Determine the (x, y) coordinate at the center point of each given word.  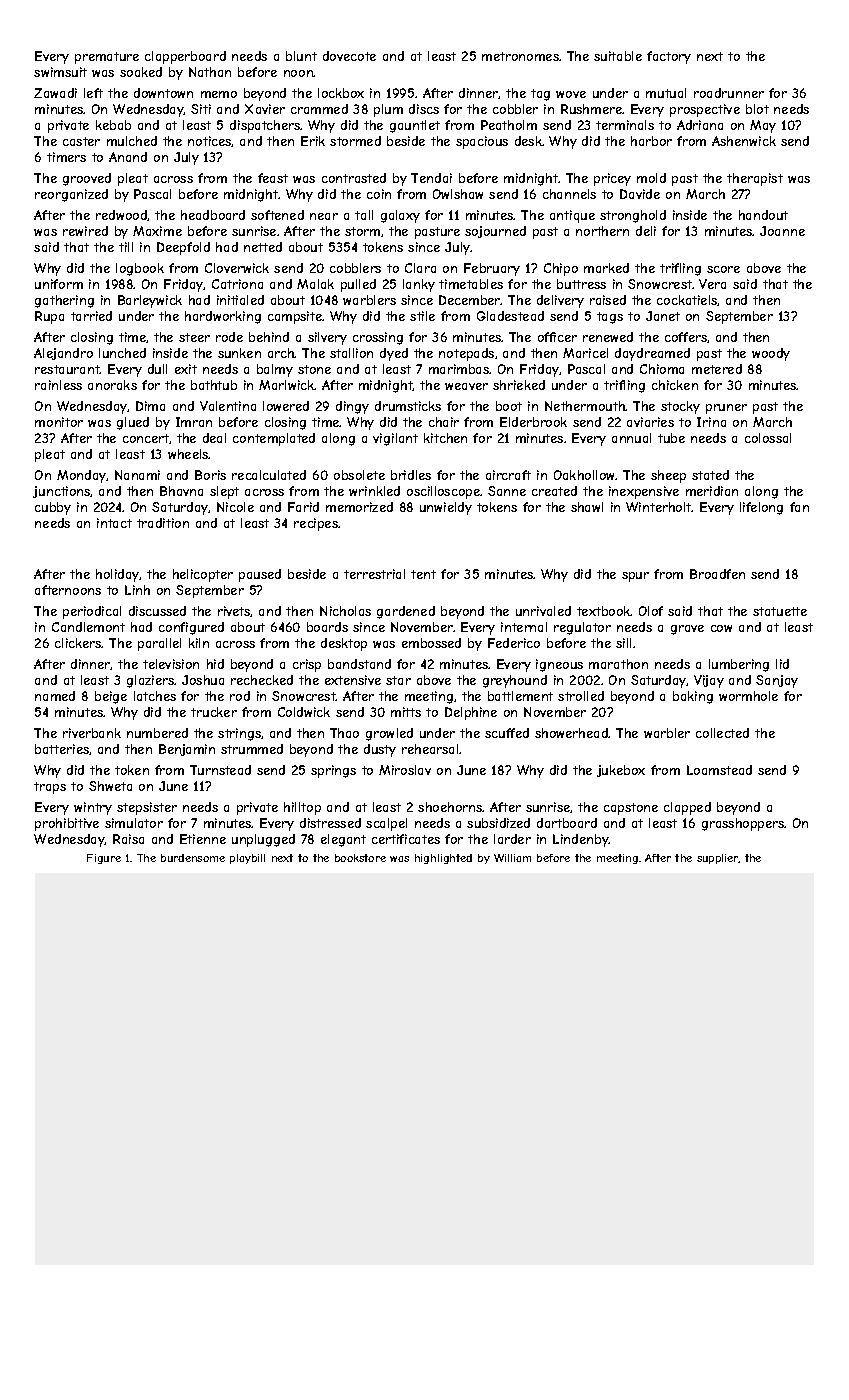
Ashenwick (744, 141)
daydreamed (652, 354)
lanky (419, 285)
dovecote (349, 56)
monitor (59, 422)
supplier (718, 859)
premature (107, 58)
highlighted (443, 859)
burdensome (193, 858)
